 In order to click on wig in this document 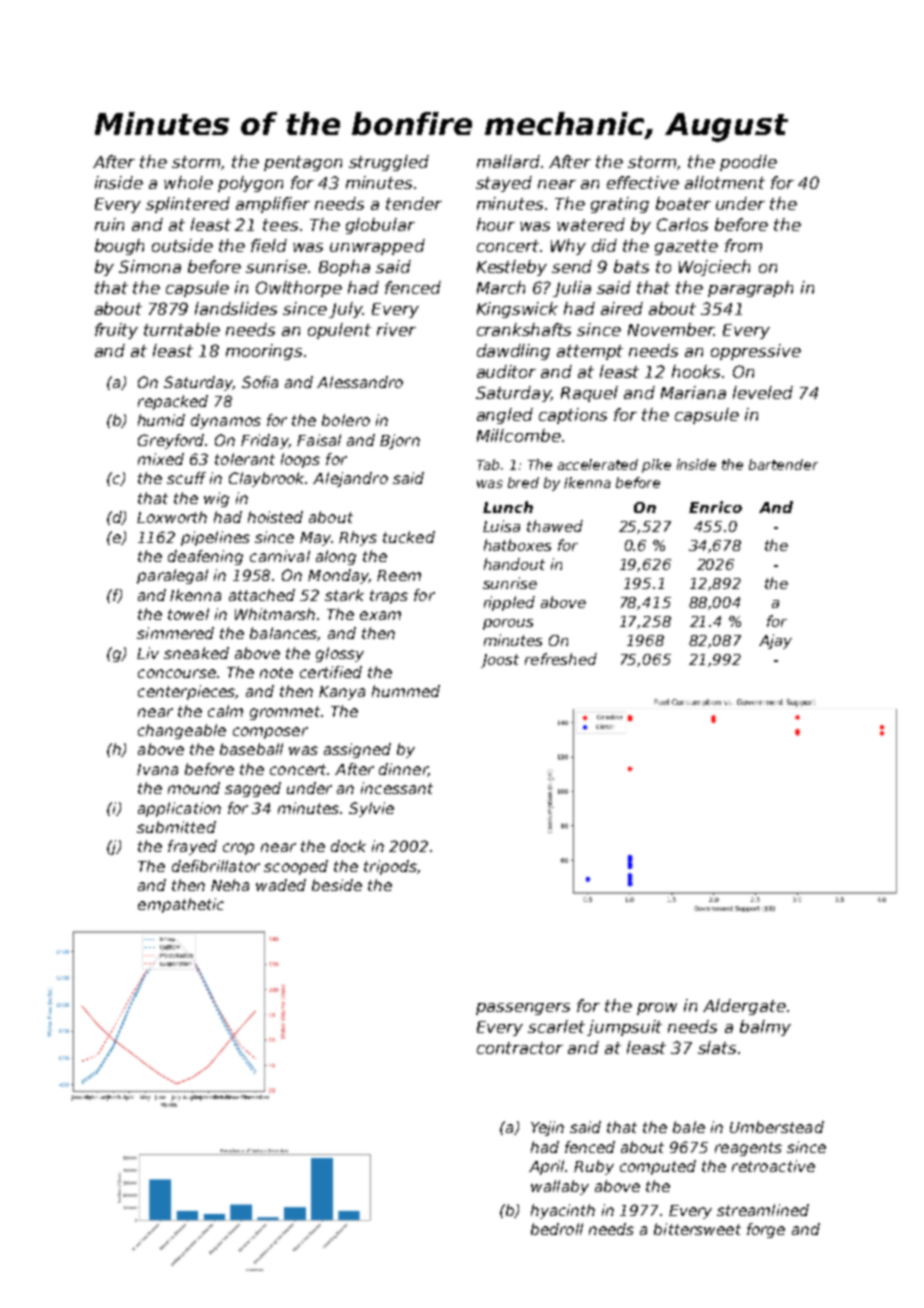, I will do `click(216, 499)`.
